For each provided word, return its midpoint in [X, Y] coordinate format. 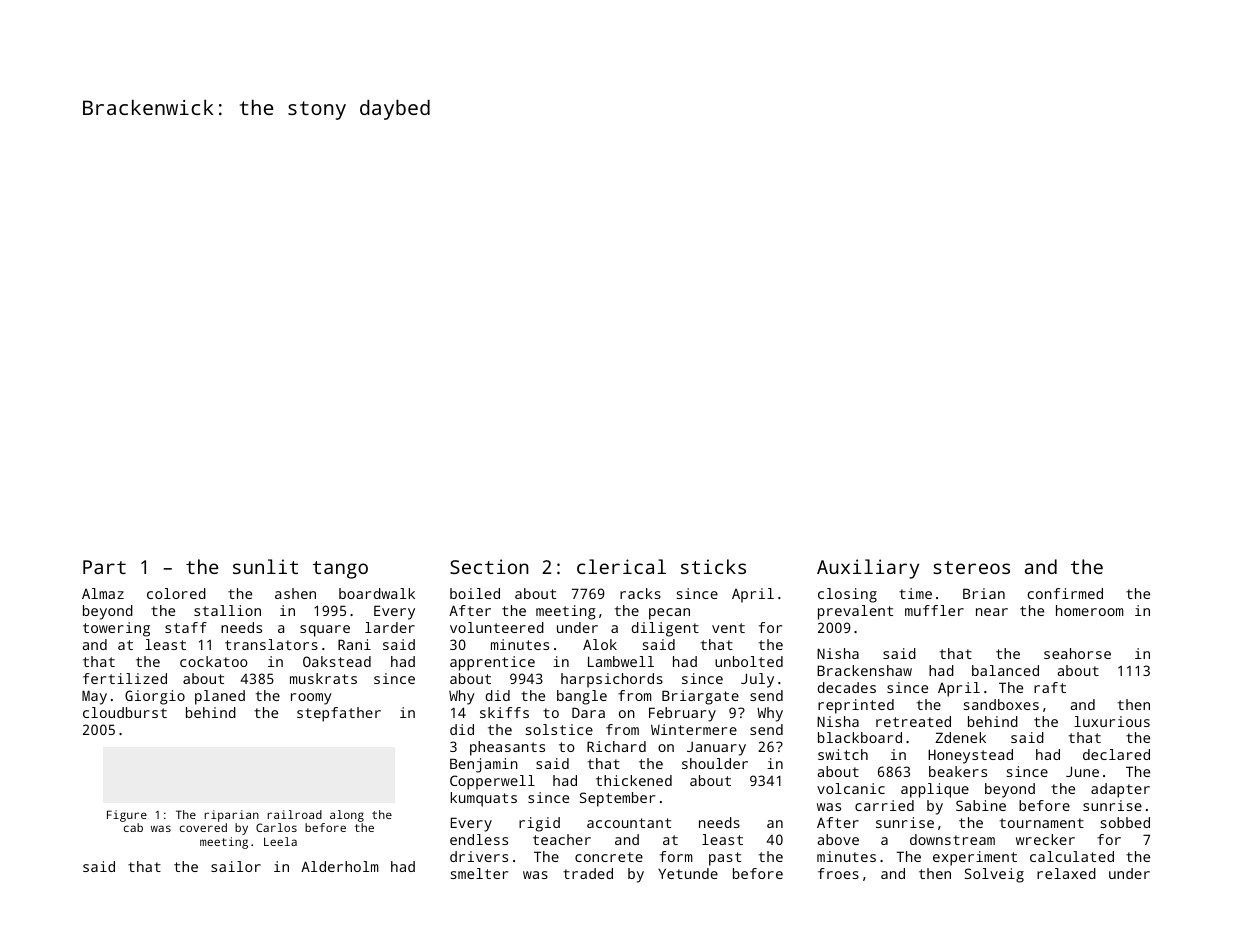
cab [133, 827]
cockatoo [214, 661]
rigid [539, 824]
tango [340, 570]
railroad [294, 814]
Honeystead [970, 756]
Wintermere [694, 729]
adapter [1120, 790]
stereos [971, 567]
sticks [713, 566]
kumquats [484, 799]
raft [1050, 687]
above [838, 839]
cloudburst [125, 712]
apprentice [492, 663]
